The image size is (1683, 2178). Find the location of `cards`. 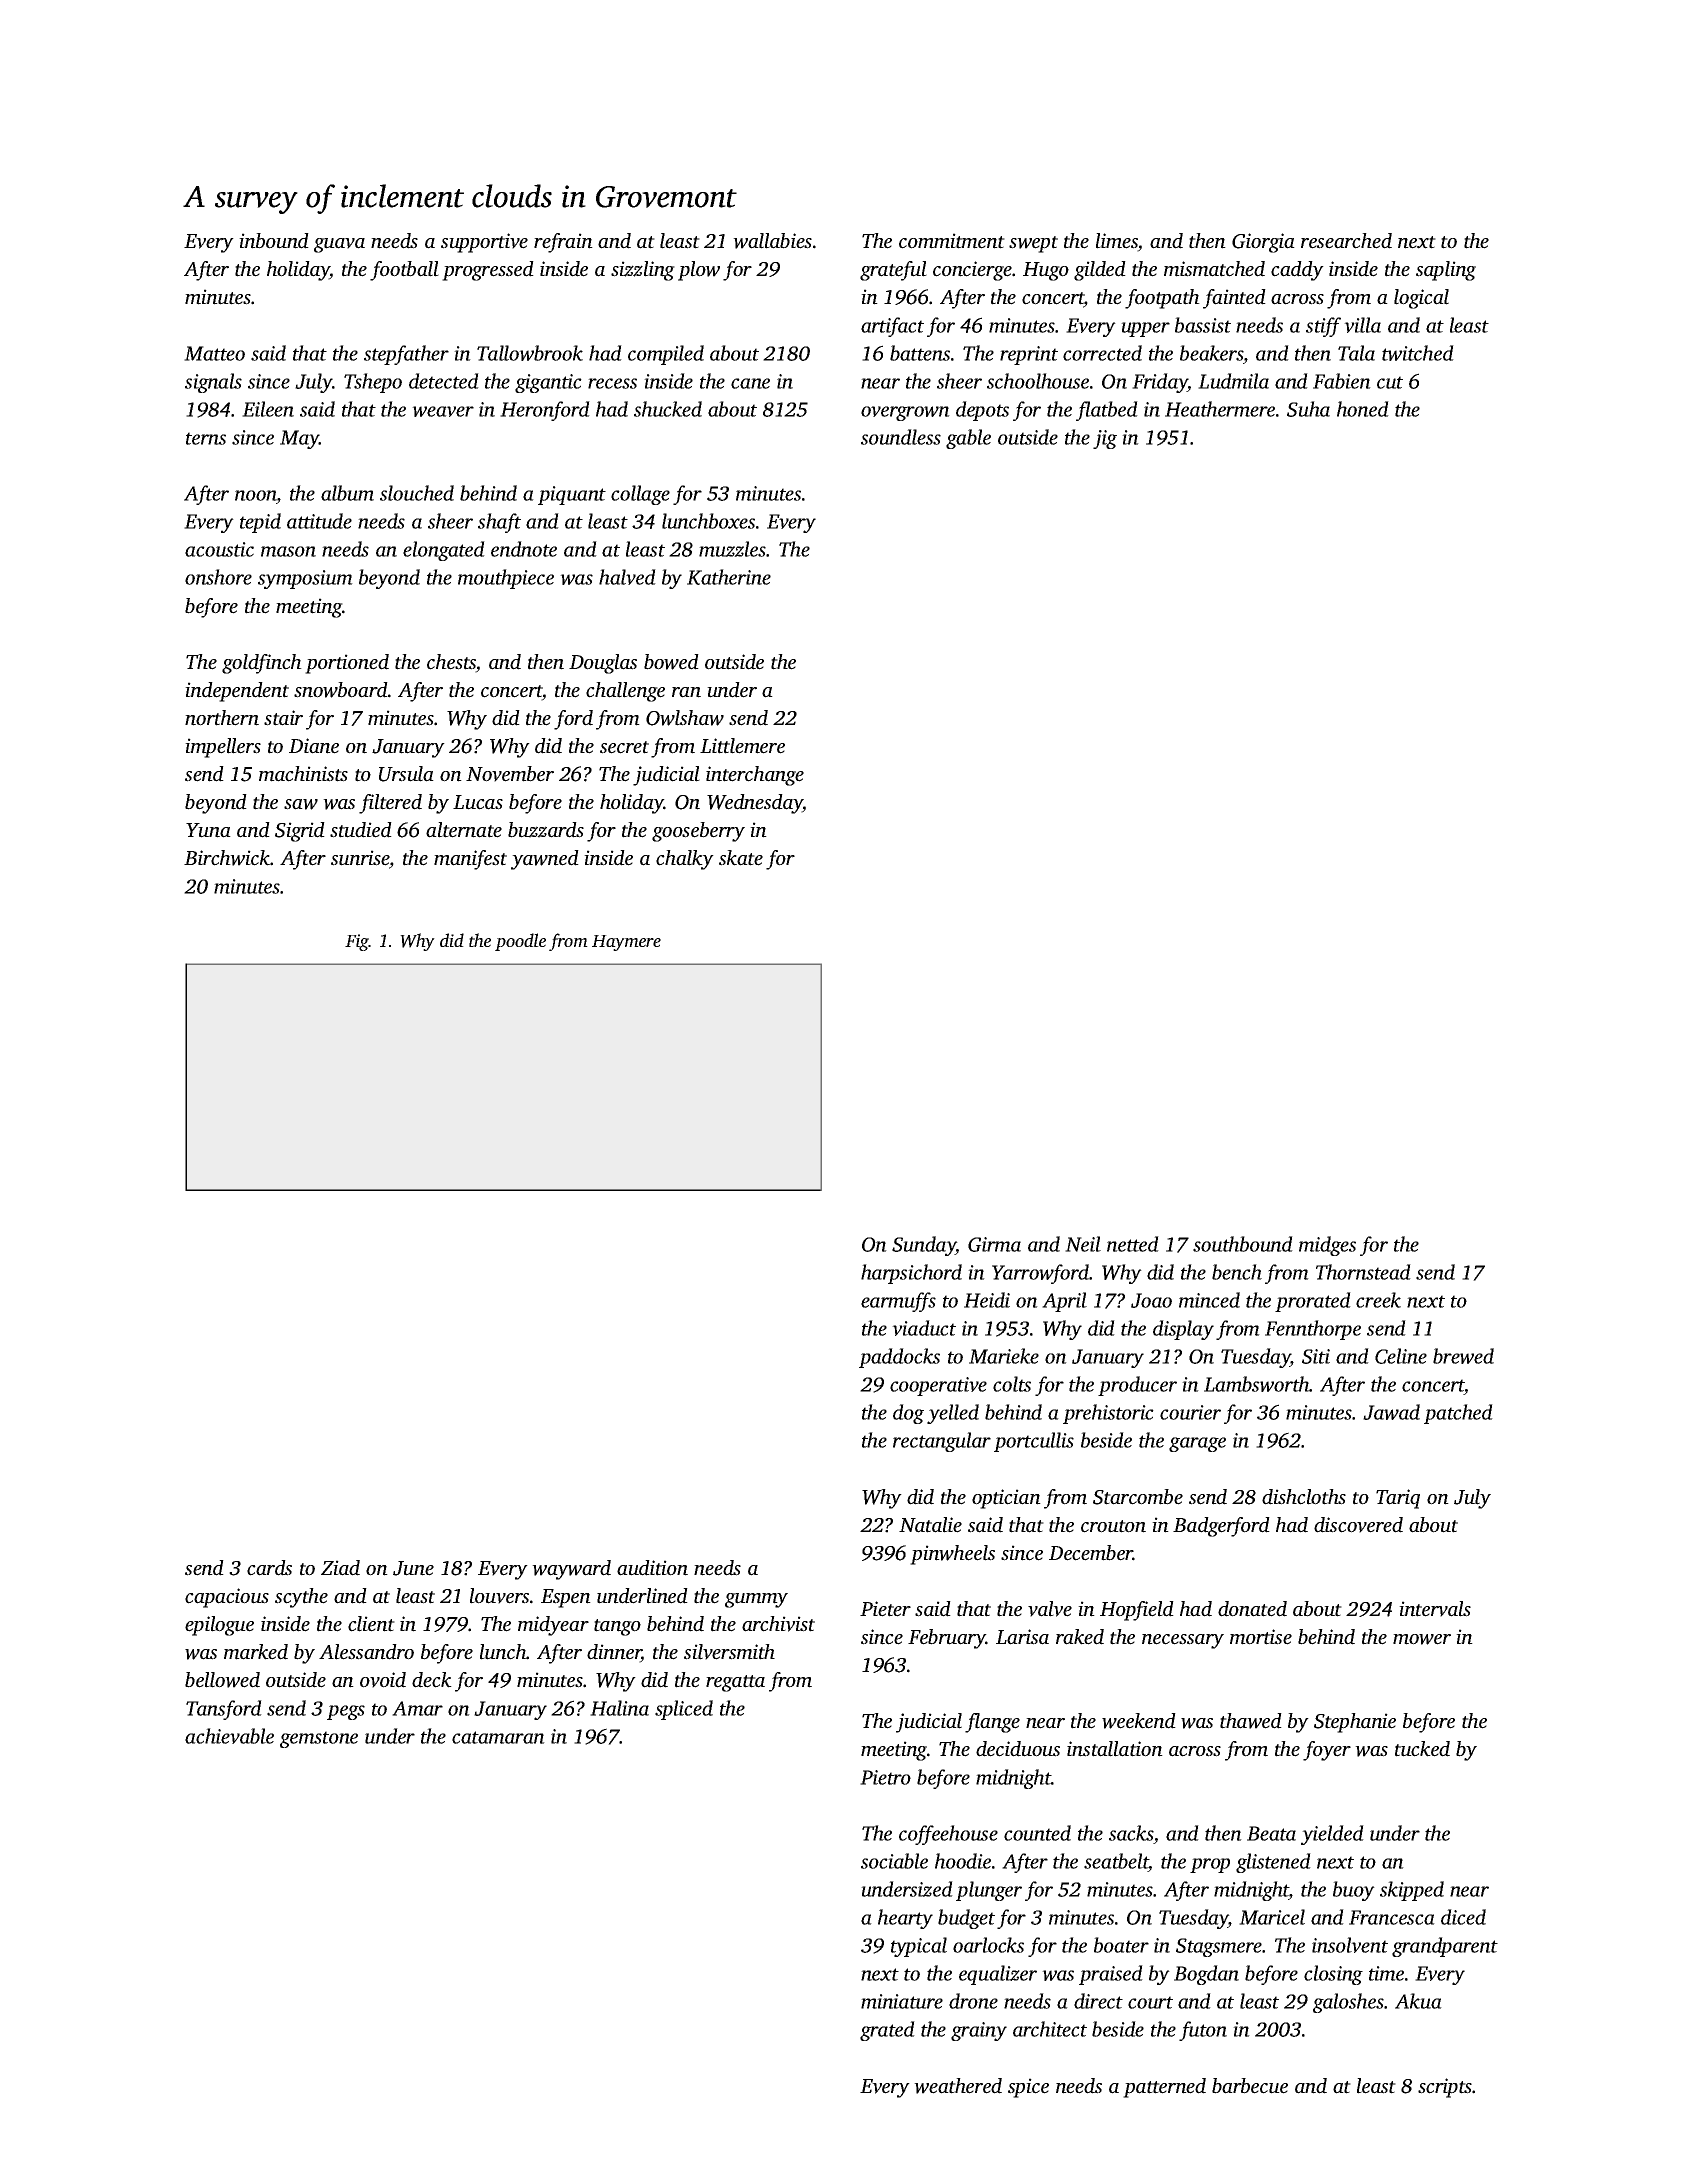

cards is located at coordinates (269, 1568).
